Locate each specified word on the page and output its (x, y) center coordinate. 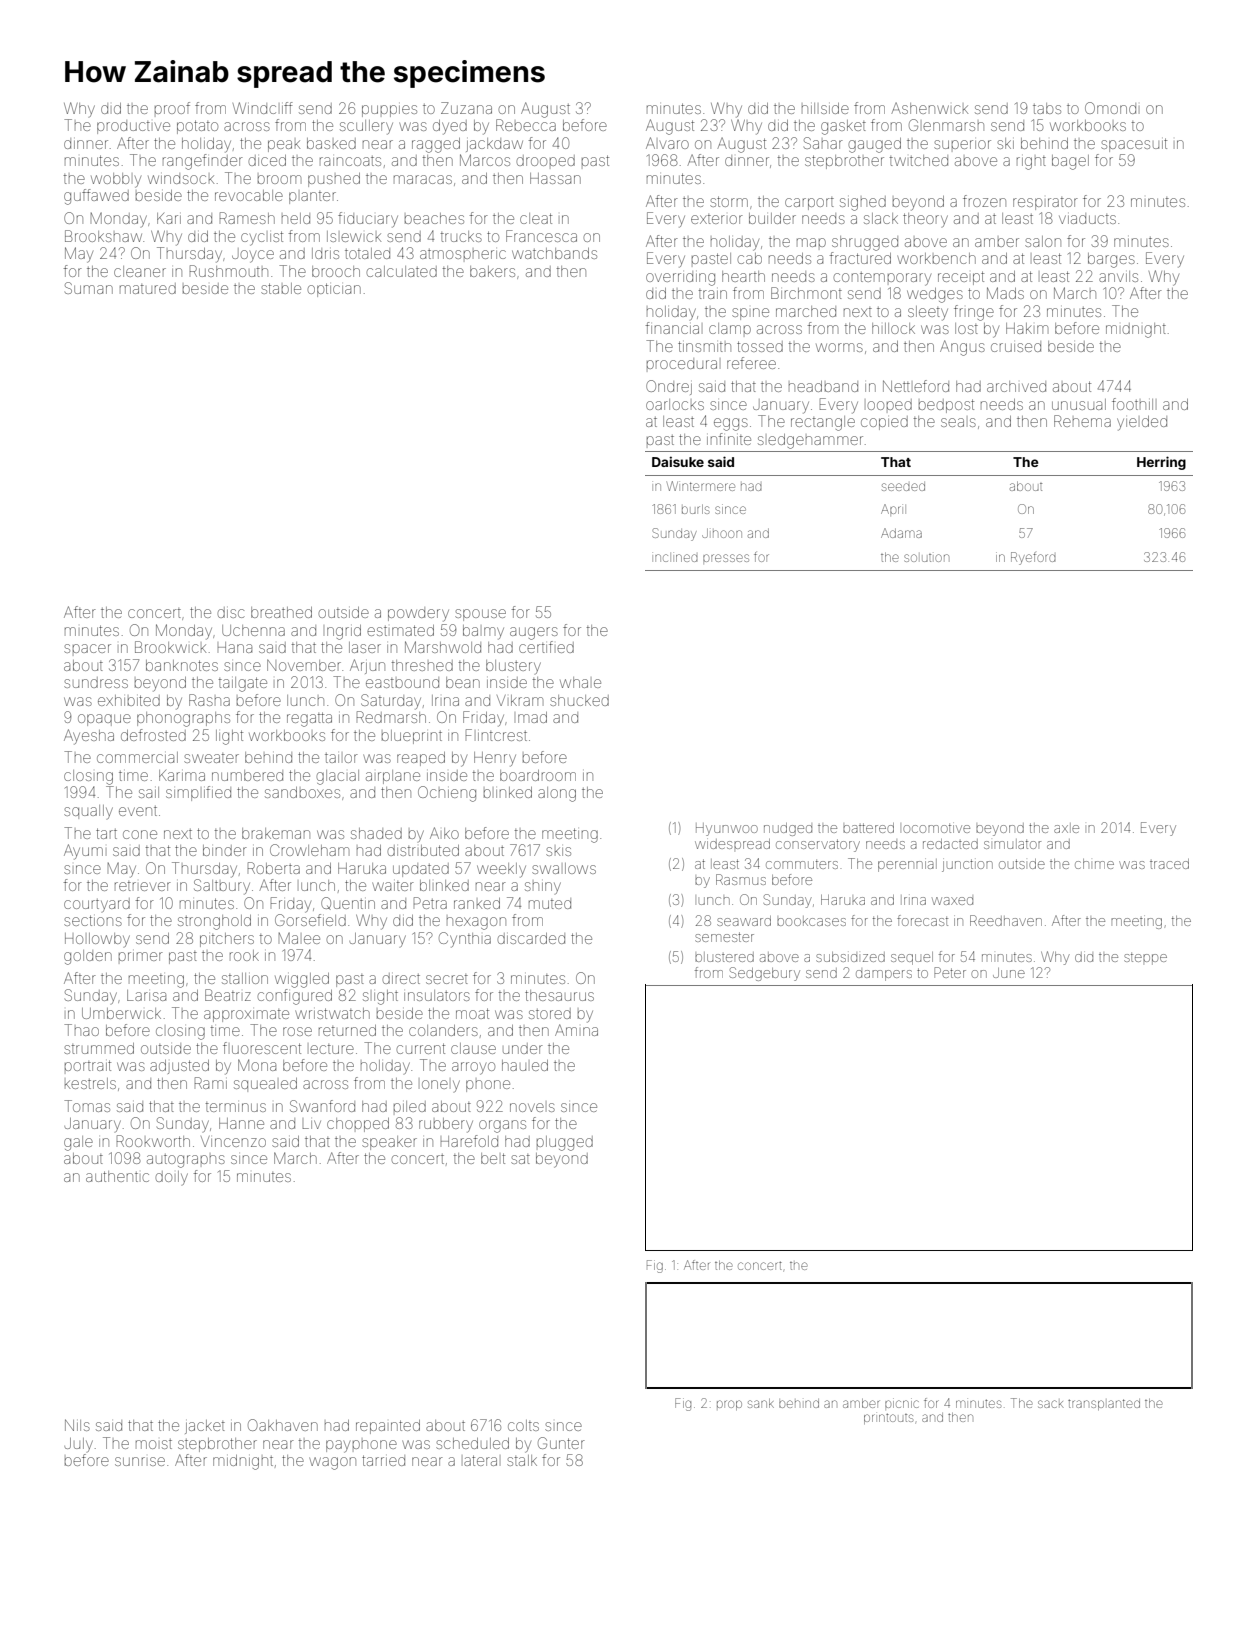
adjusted (179, 1067)
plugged (565, 1143)
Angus (962, 348)
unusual (1079, 404)
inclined (676, 558)
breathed (281, 612)
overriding (680, 278)
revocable (249, 195)
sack (1051, 1404)
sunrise (140, 1461)
